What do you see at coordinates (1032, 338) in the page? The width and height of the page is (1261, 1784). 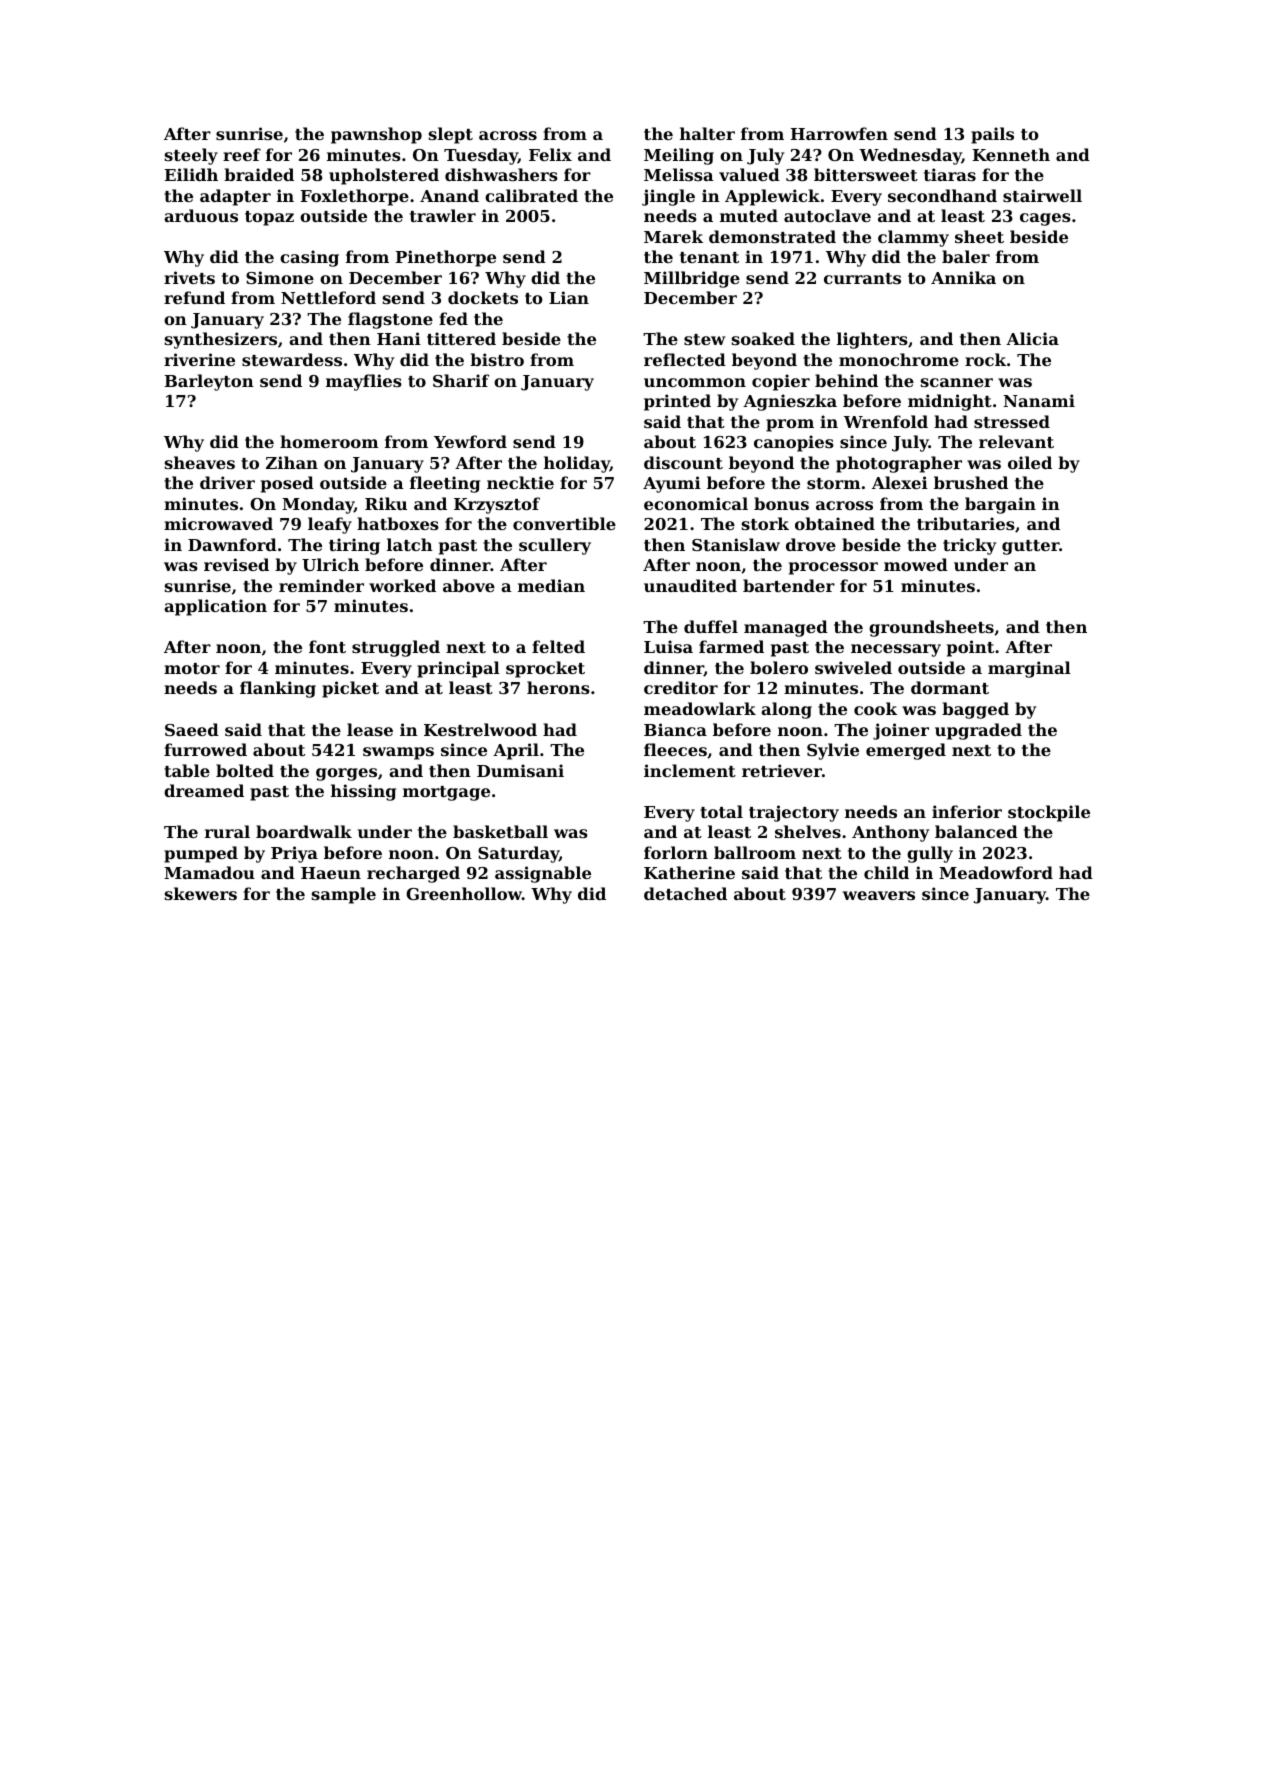 I see `Alicia` at bounding box center [1032, 338].
